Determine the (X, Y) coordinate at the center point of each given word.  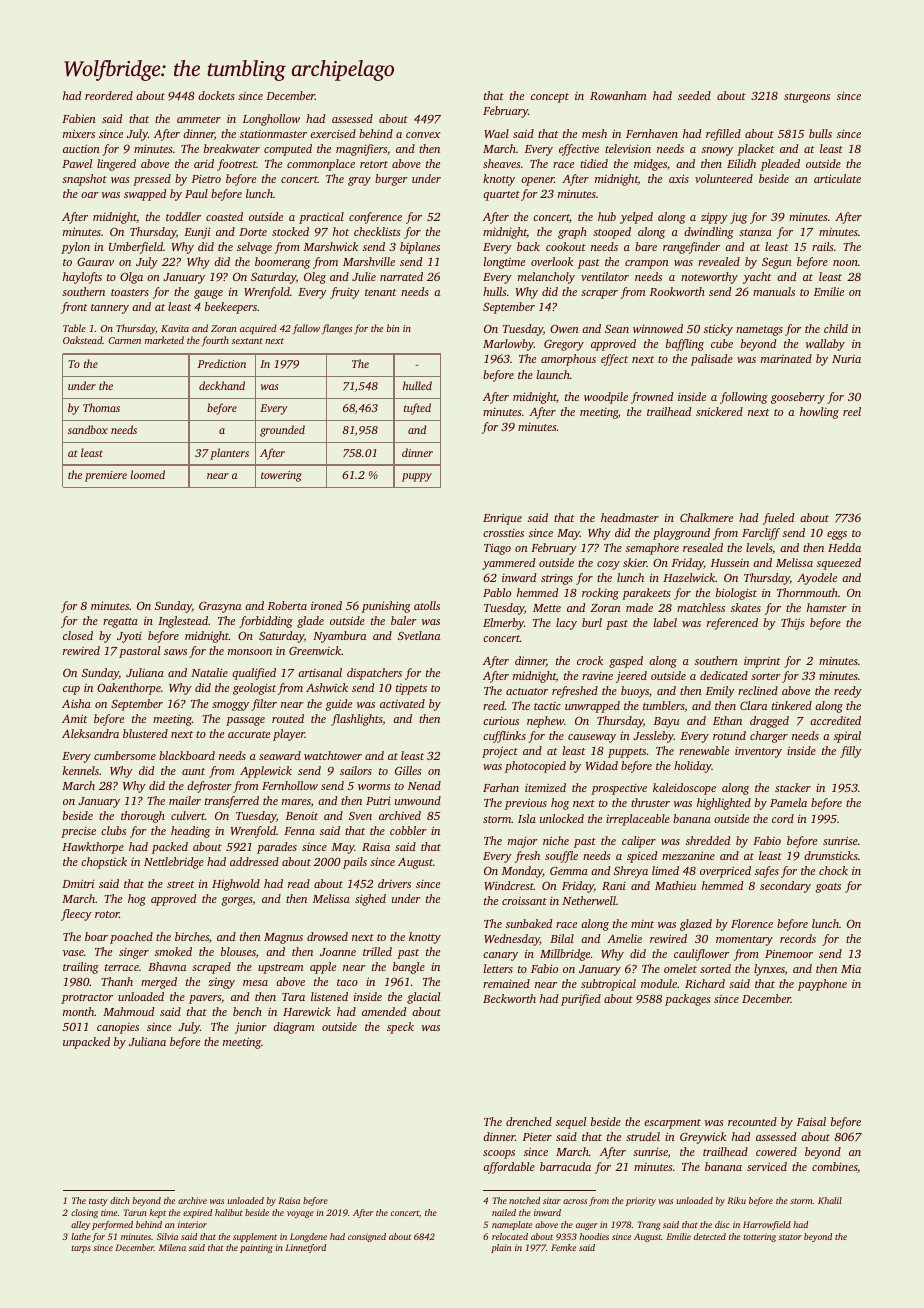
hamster (827, 607)
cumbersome (125, 755)
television (628, 148)
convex (423, 135)
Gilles (408, 770)
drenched (529, 1121)
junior (251, 1028)
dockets (216, 95)
